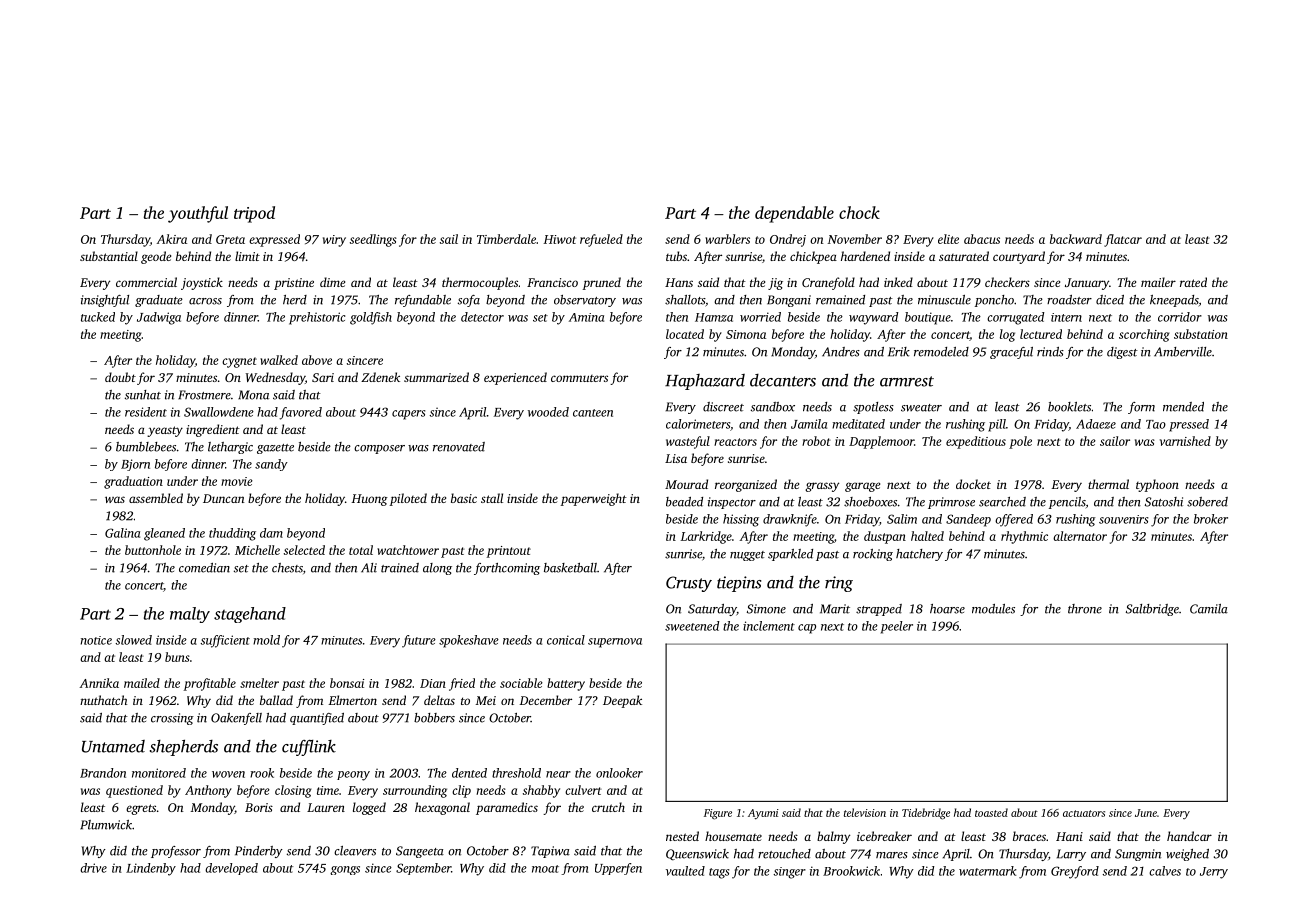  Describe the element at coordinates (719, 873) in the screenshot. I see `tags` at that location.
